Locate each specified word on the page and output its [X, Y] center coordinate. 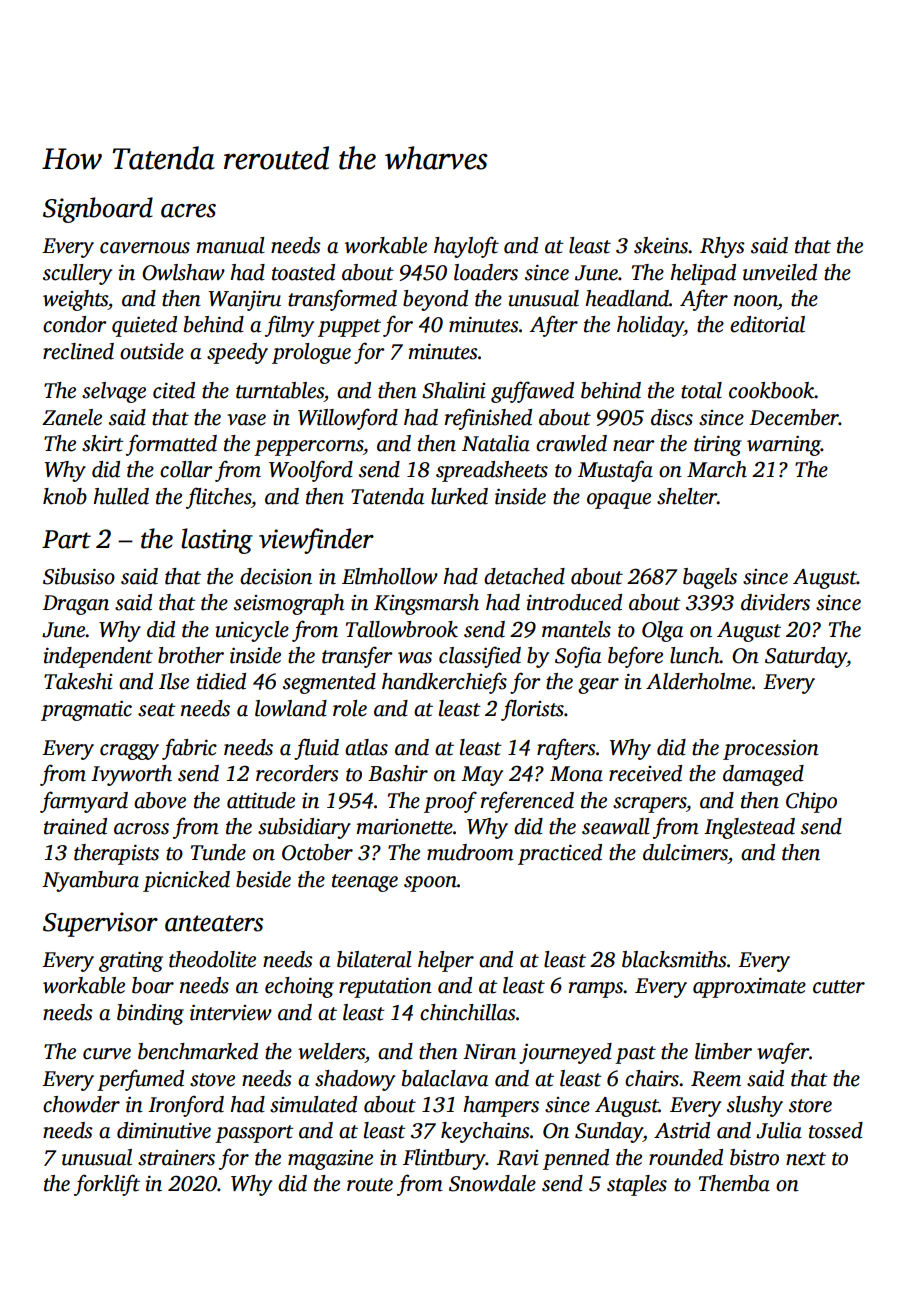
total [701, 390]
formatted [171, 445]
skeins [661, 245]
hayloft [466, 247]
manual [230, 245]
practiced [560, 854]
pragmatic [86, 711]
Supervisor [100, 924]
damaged [763, 775]
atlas [366, 747]
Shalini [454, 390]
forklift [107, 1185]
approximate [749, 988]
